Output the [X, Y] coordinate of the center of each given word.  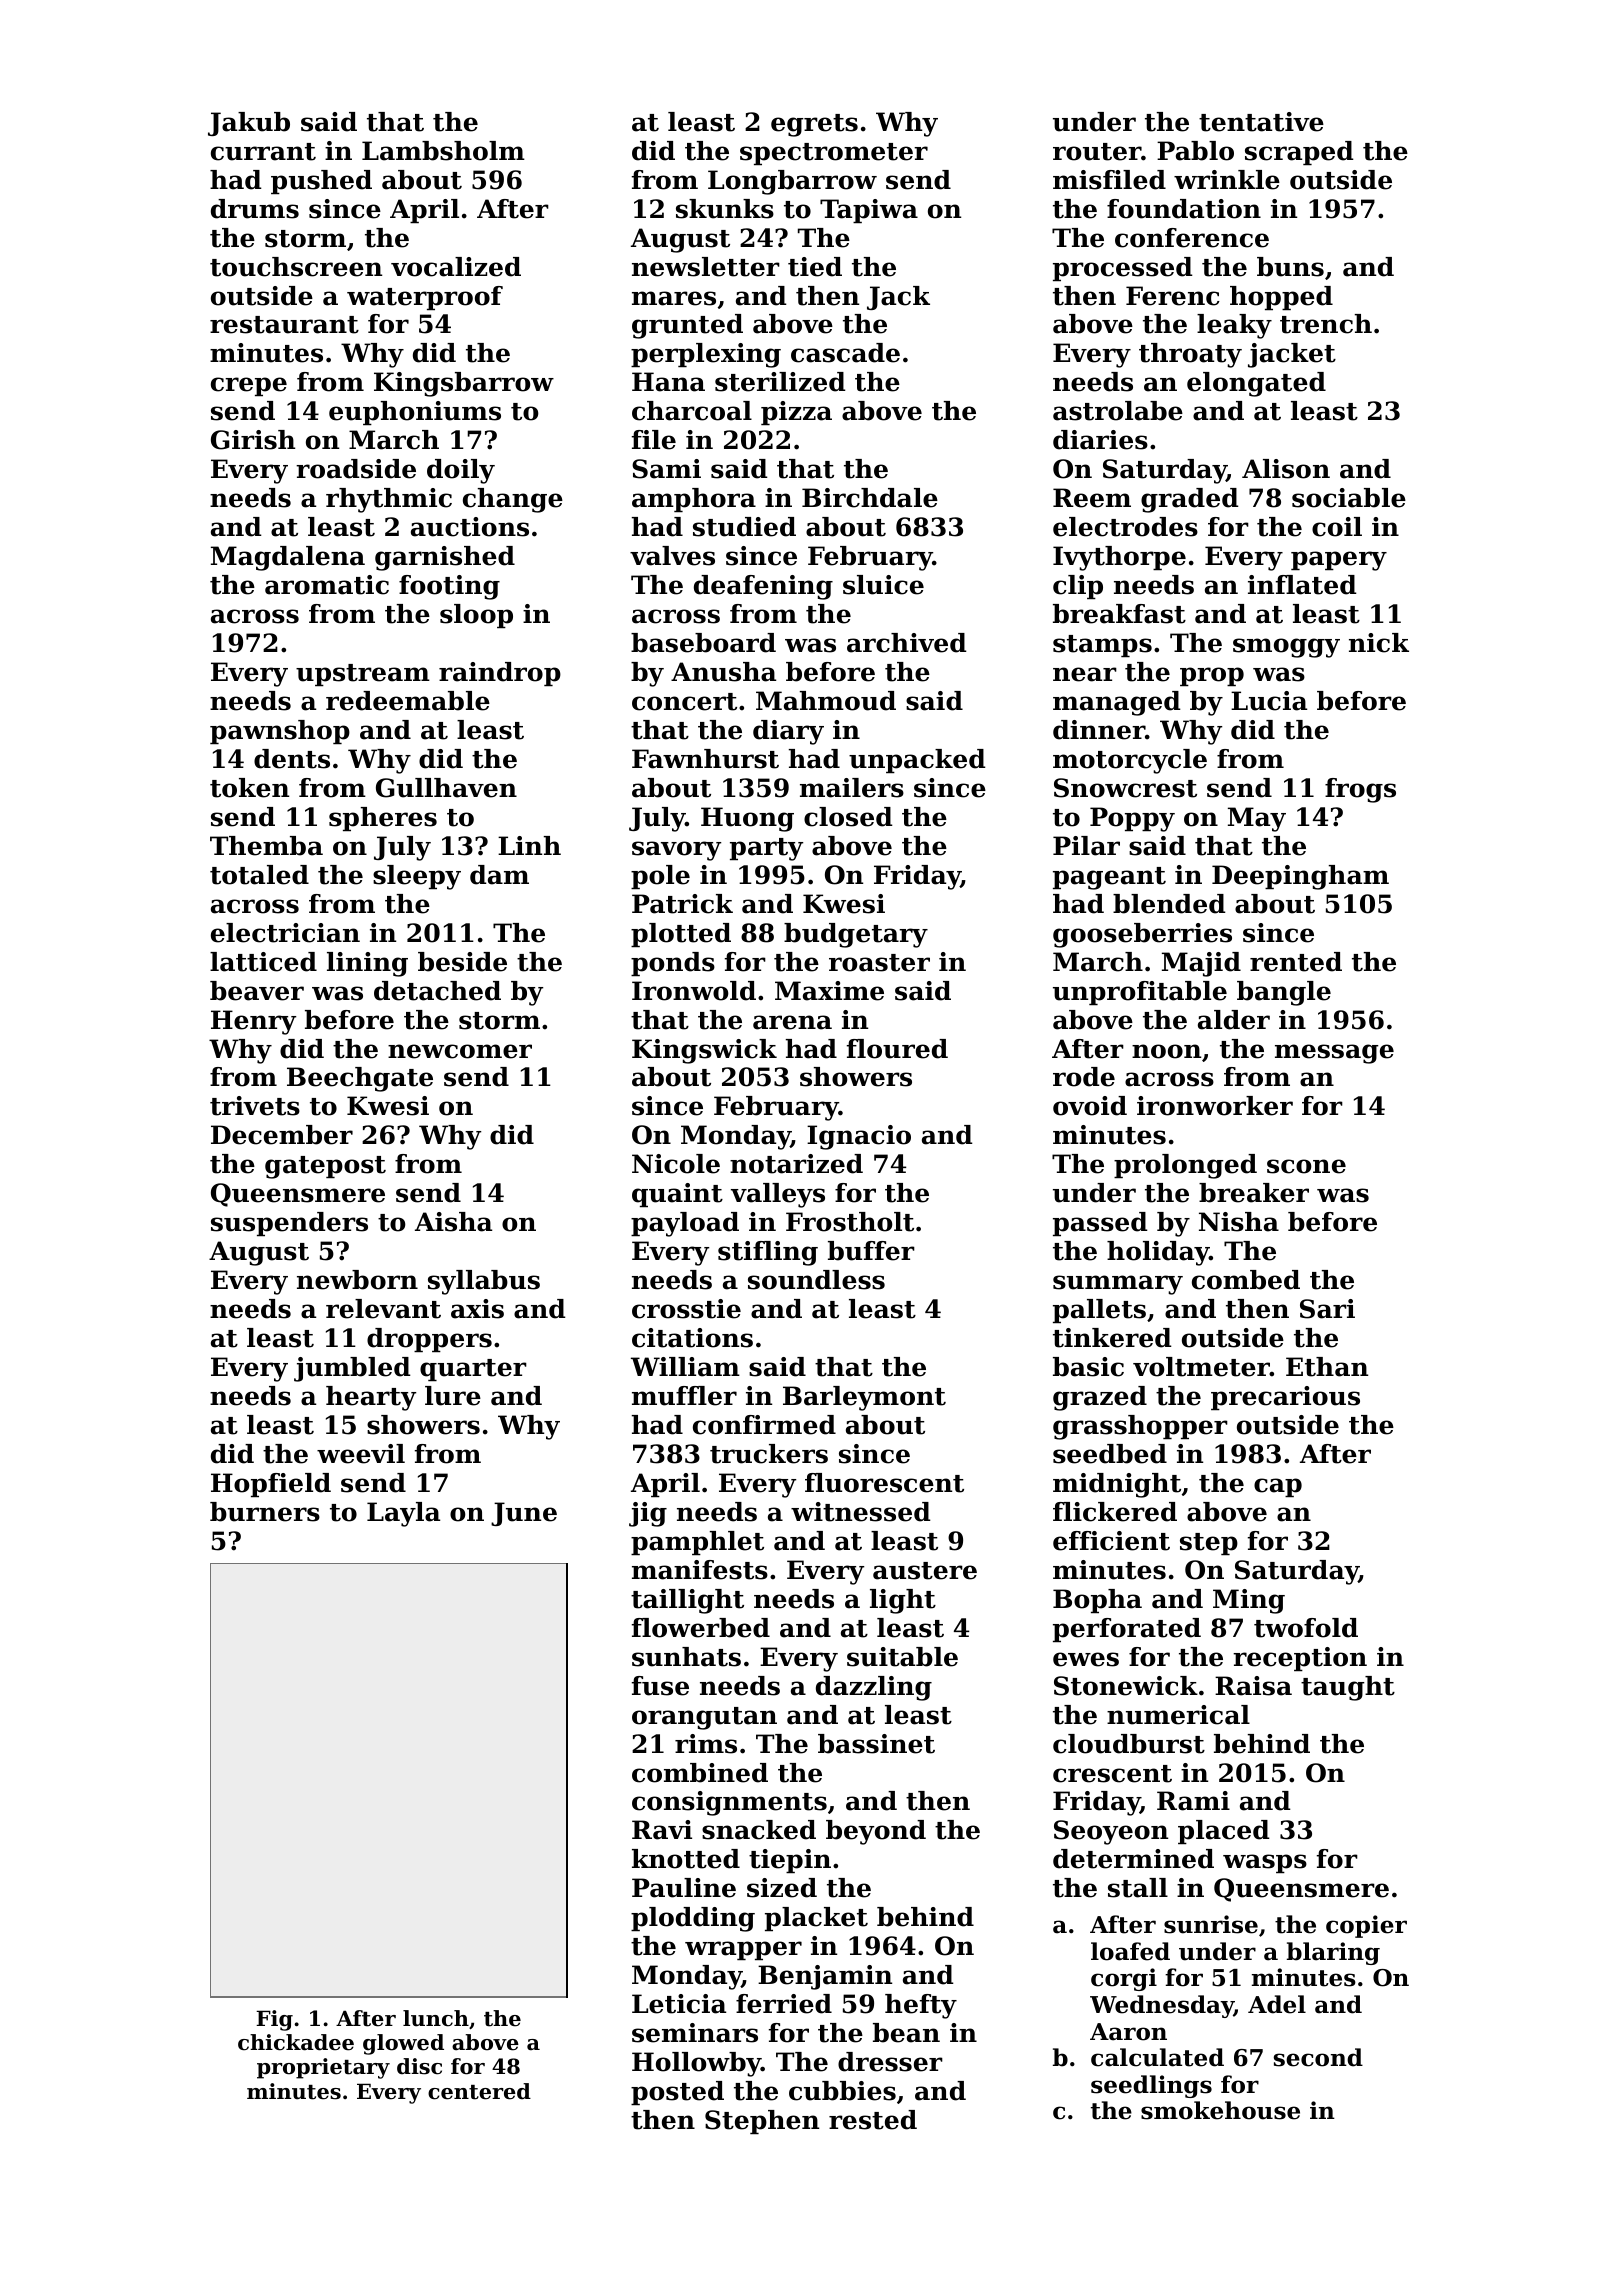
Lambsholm [443, 151]
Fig [274, 2020]
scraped [1299, 153]
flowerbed [701, 1628]
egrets [814, 125]
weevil [361, 1454]
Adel [1277, 2004]
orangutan [704, 1718]
